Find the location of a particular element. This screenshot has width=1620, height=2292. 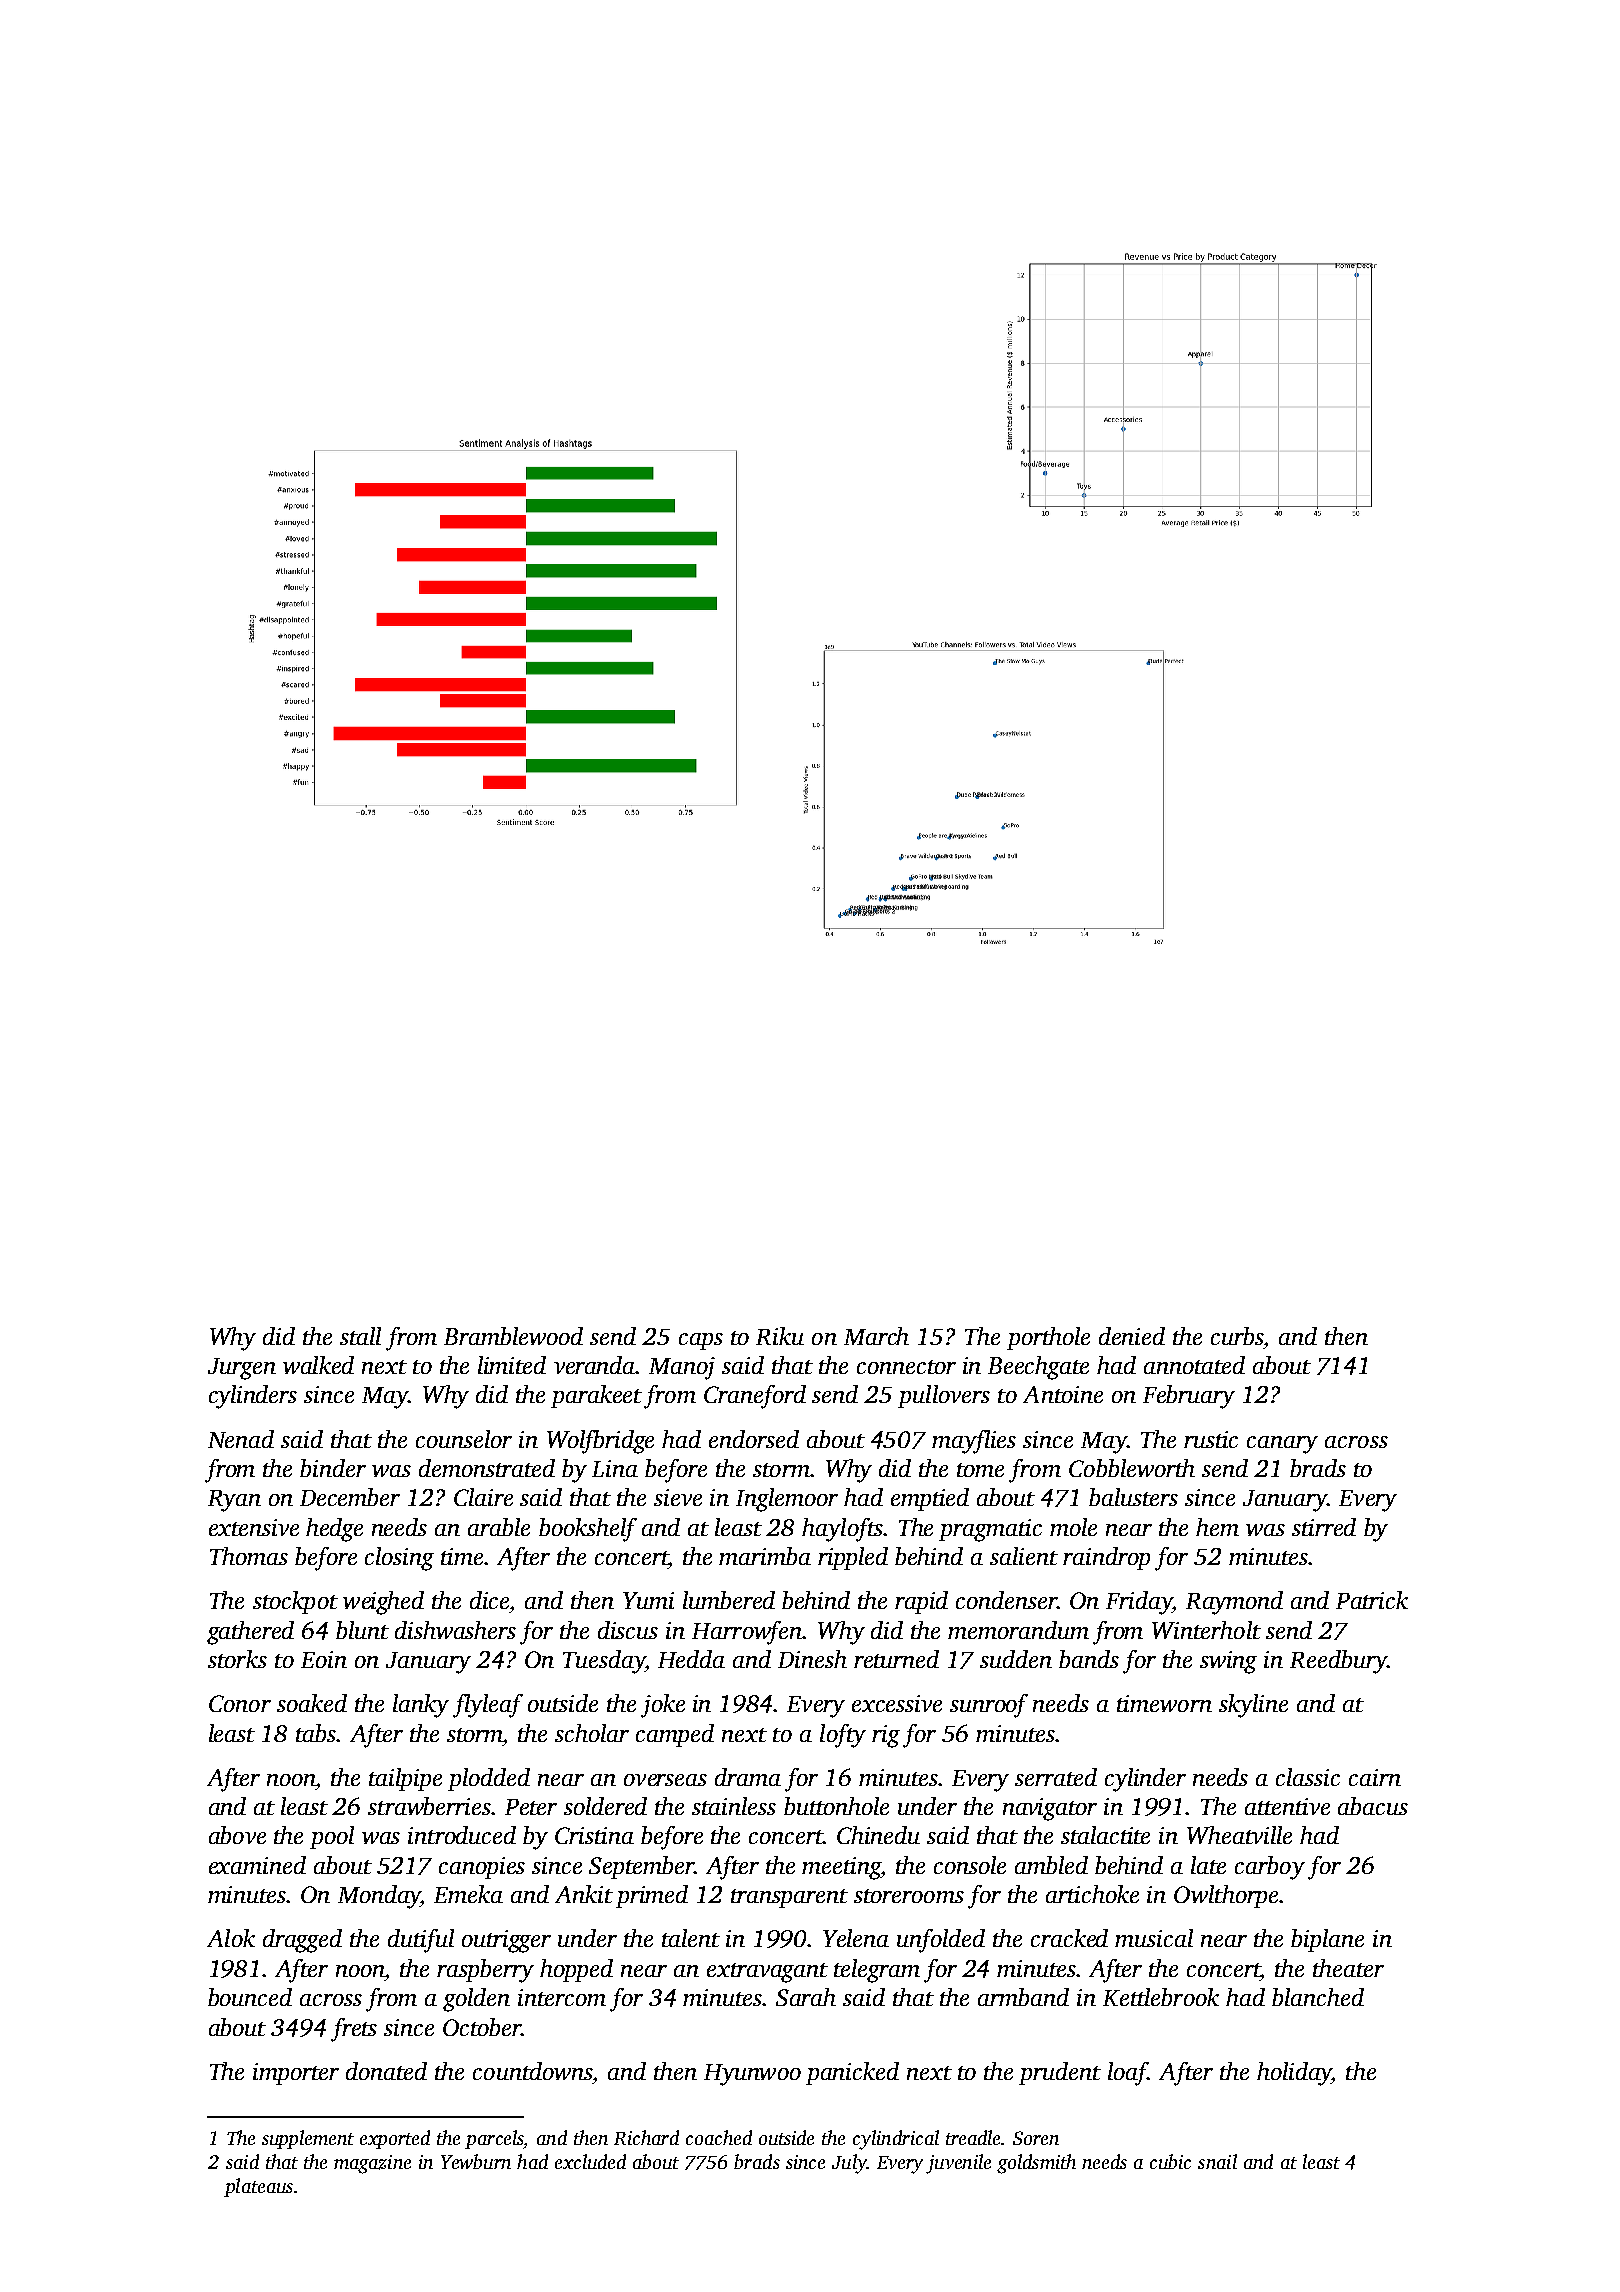

raindrop is located at coordinates (1106, 1558).
